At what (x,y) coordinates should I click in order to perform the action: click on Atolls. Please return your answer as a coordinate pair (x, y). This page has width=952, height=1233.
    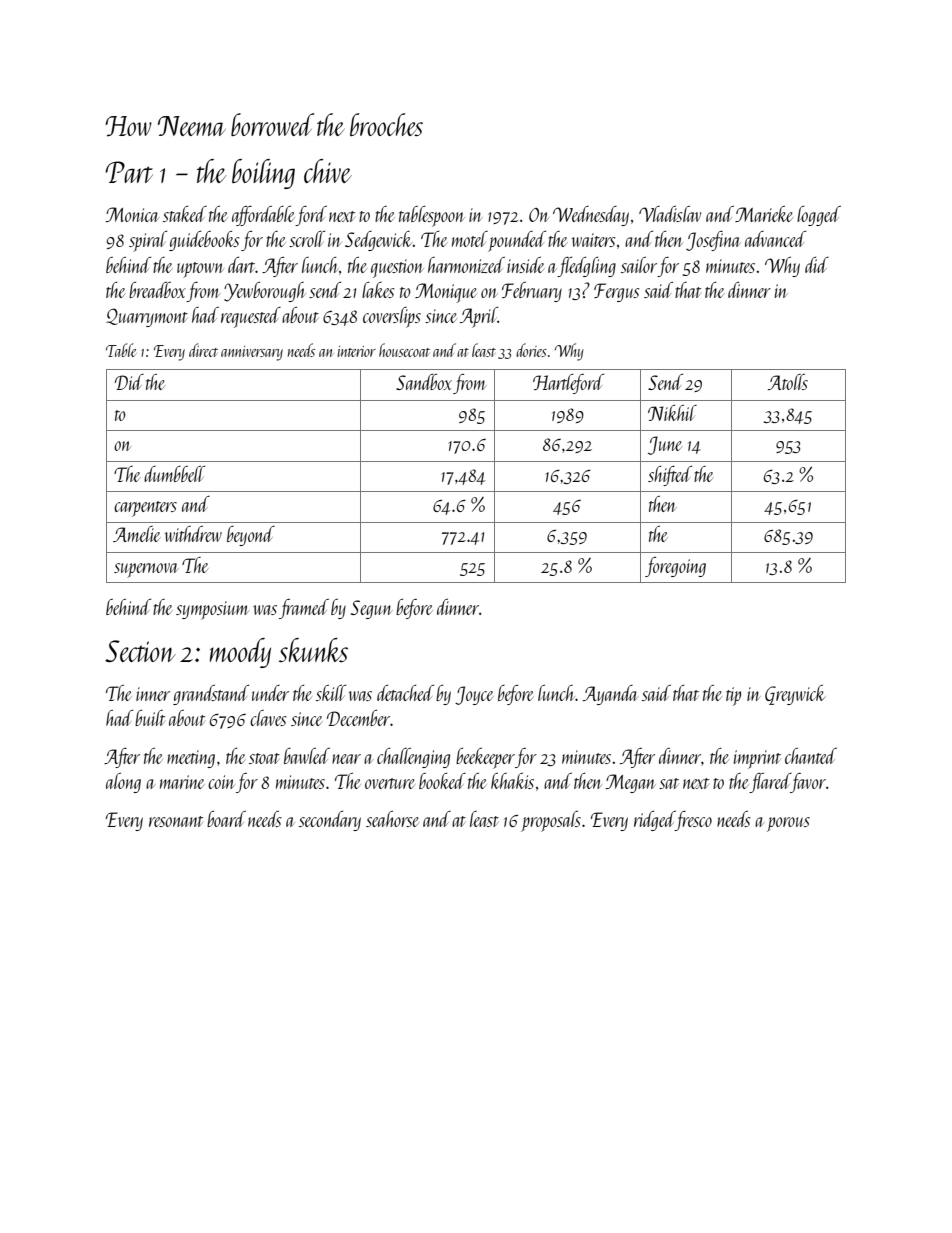
    Looking at the image, I should click on (788, 382).
